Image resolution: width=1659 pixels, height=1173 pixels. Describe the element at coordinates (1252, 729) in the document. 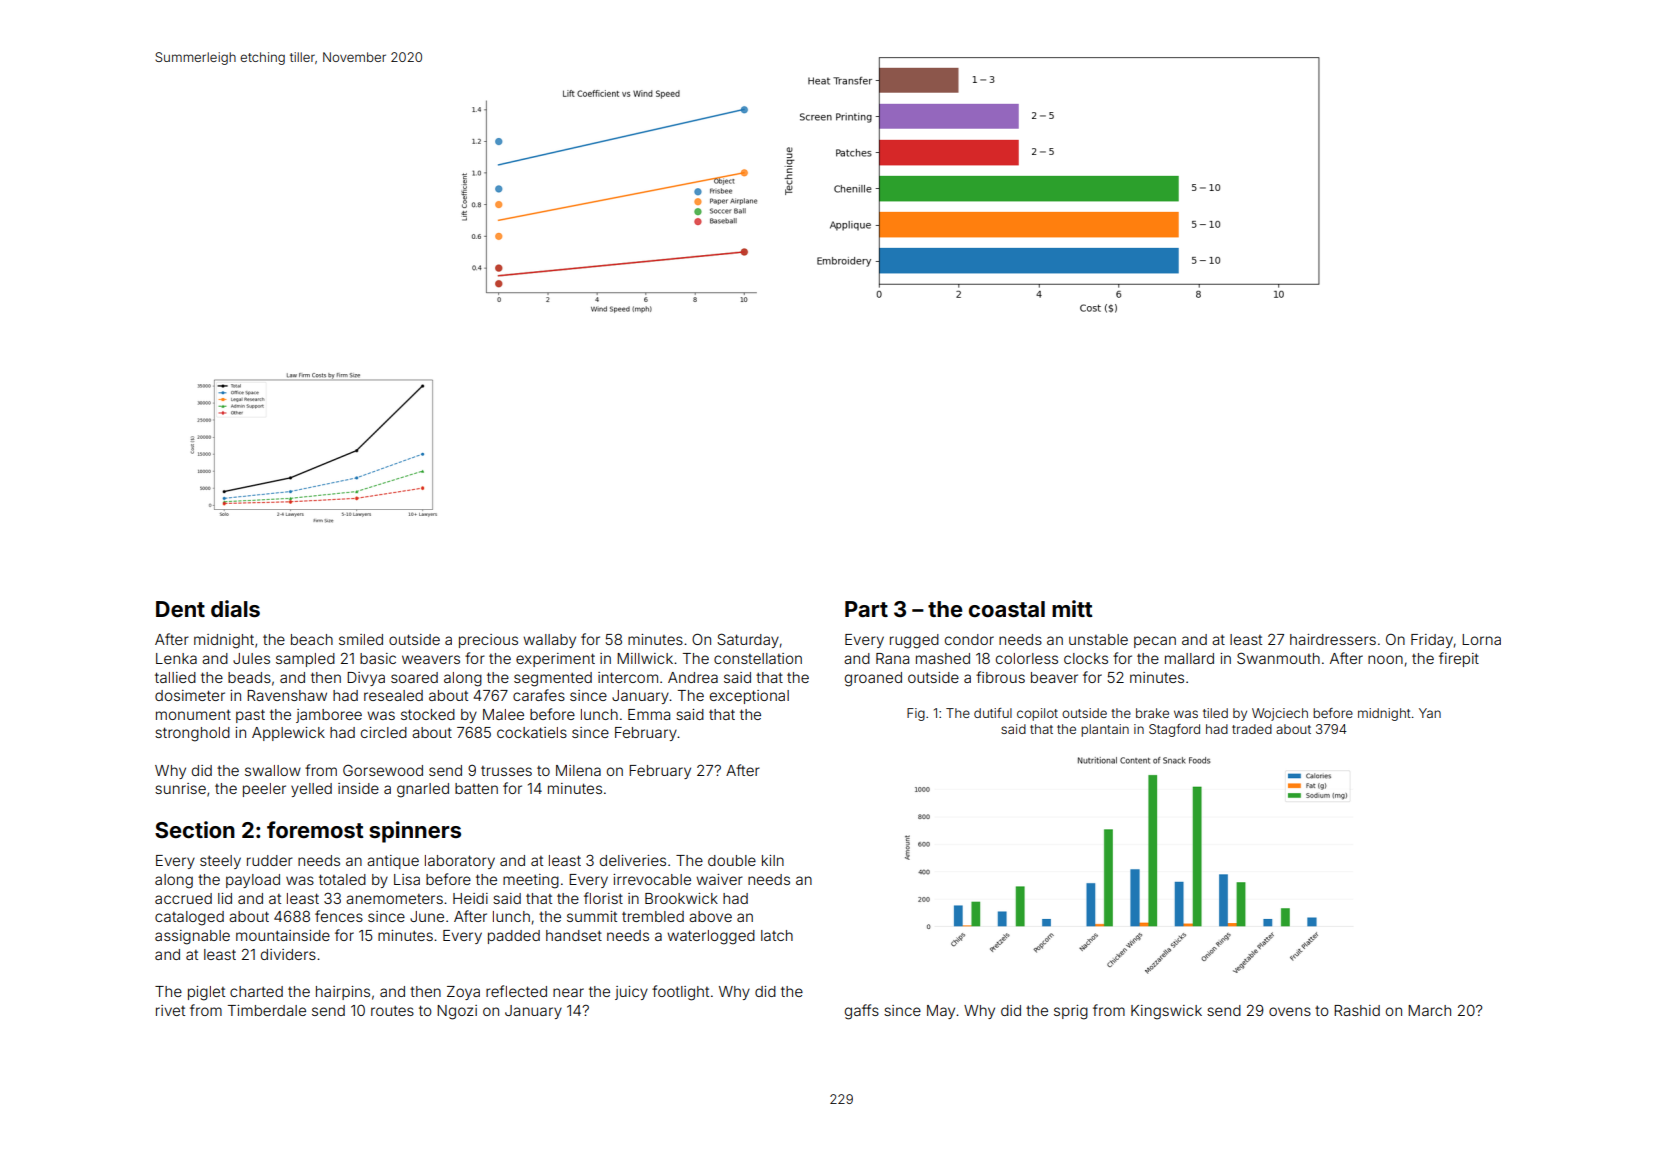

I see `traded` at that location.
